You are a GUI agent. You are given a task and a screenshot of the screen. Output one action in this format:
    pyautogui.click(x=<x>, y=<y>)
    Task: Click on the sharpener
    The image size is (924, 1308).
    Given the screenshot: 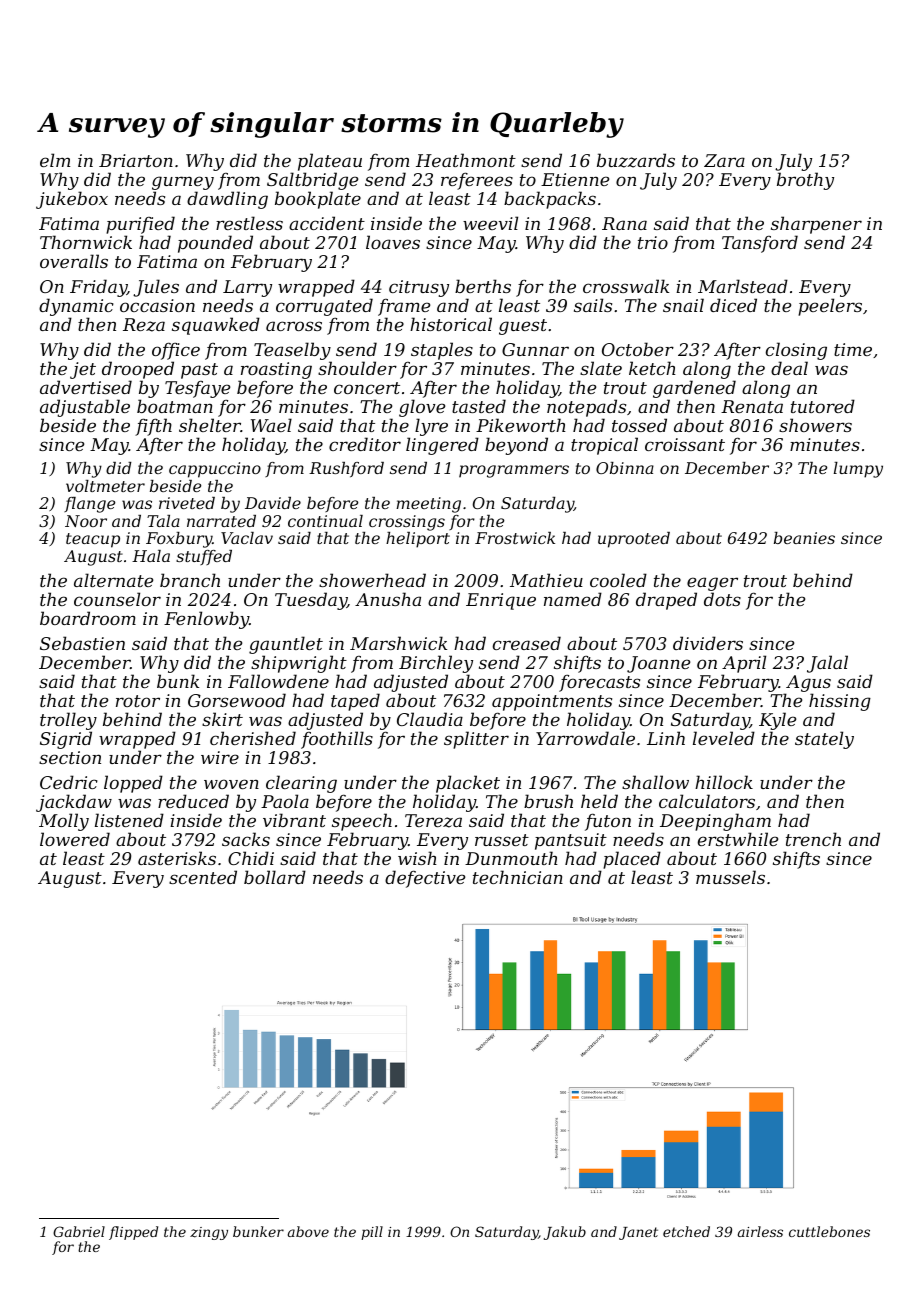 What is the action you would take?
    pyautogui.click(x=816, y=225)
